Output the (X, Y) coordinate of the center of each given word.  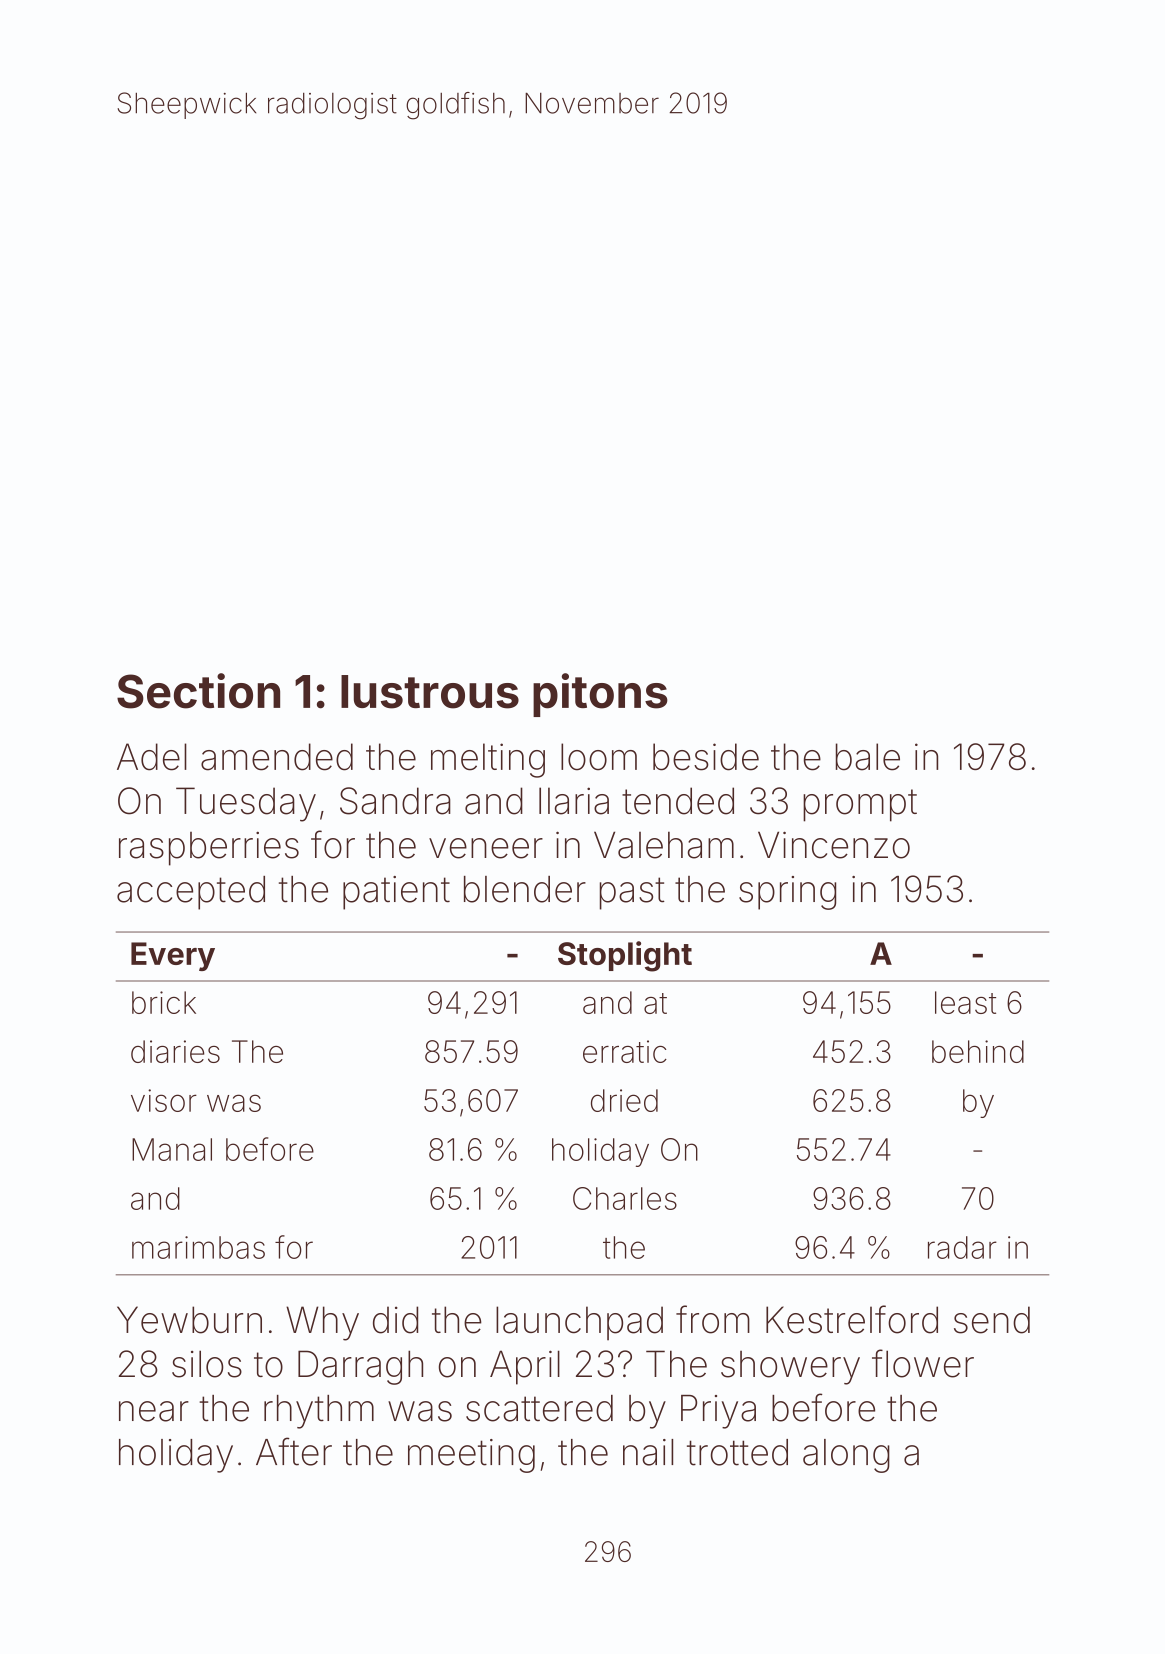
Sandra (395, 801)
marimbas (198, 1247)
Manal (172, 1149)
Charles (625, 1198)
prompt (860, 805)
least (965, 1002)
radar (962, 1247)
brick (164, 1002)
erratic (625, 1051)
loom (599, 757)
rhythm (319, 1412)
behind (978, 1051)
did (395, 1320)
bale (868, 757)
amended (277, 757)
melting (488, 760)
